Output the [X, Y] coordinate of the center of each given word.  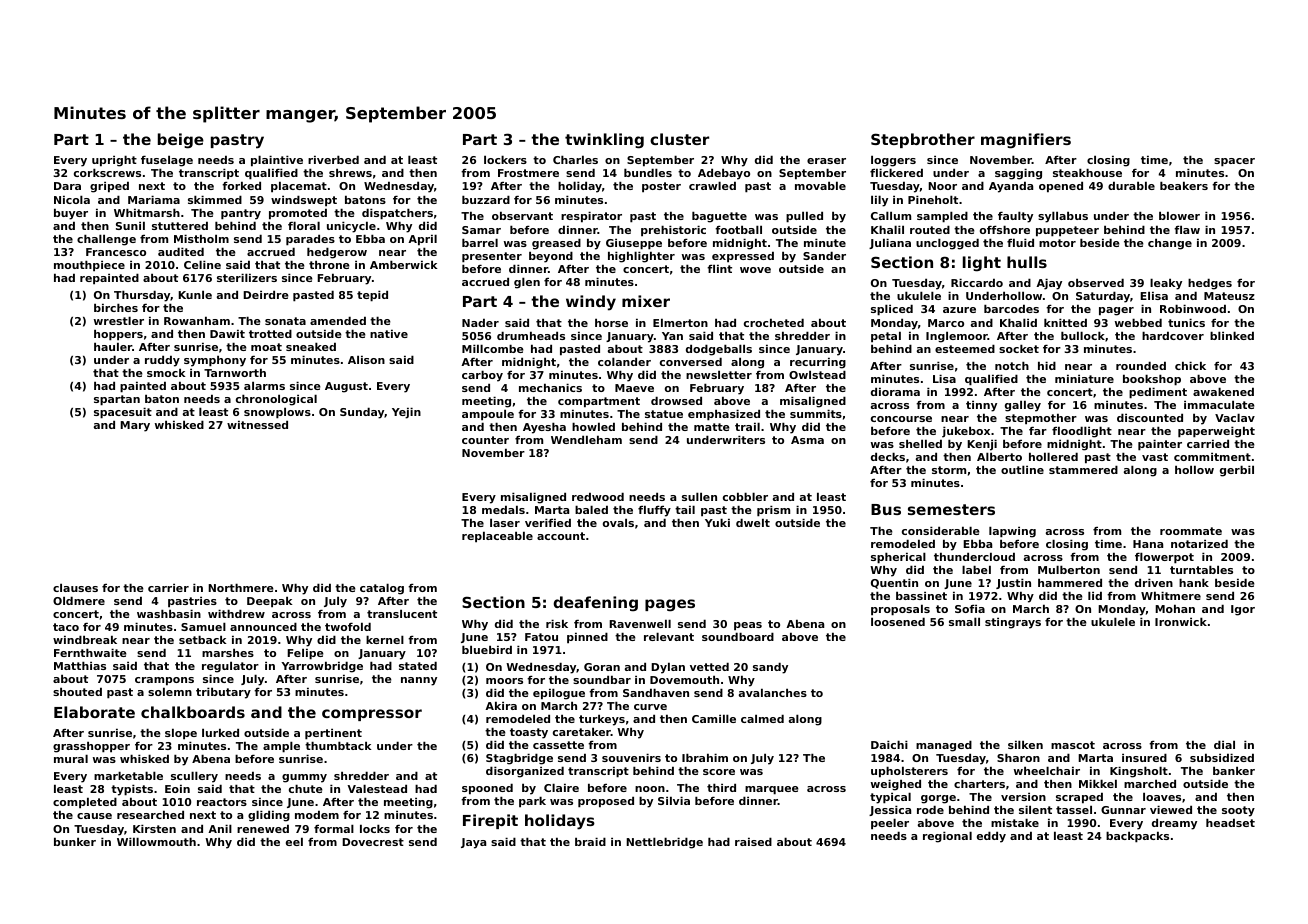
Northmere [241, 587]
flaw [1187, 229]
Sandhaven [656, 692]
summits [816, 413]
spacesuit [123, 413]
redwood [598, 496]
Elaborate [94, 712]
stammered [1083, 469]
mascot [1073, 745]
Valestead [377, 788]
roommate [1191, 531]
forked [241, 185]
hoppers [118, 335]
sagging [1018, 175]
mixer [646, 301]
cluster [679, 139]
